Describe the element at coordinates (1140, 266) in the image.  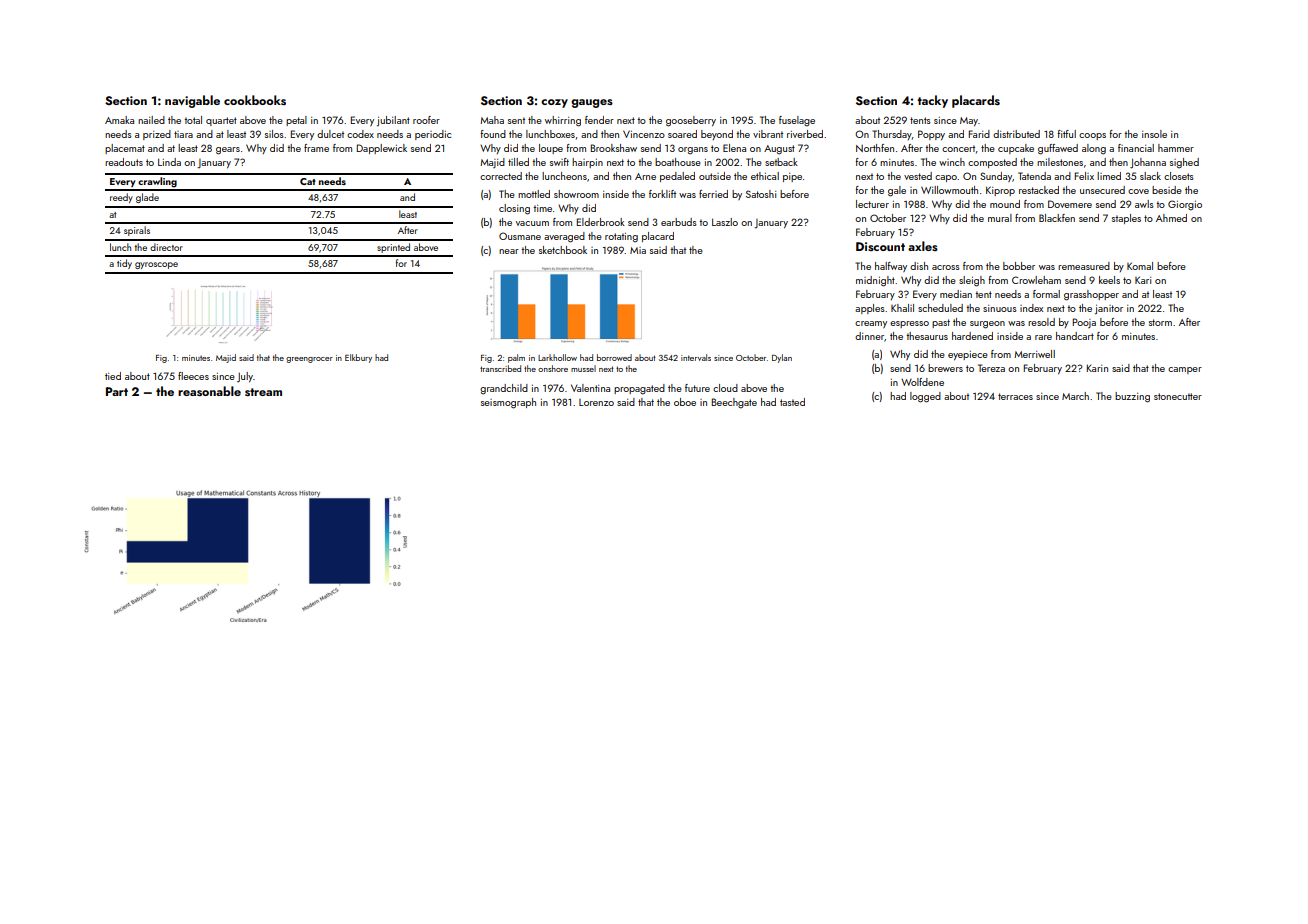
I see `Komal` at that location.
